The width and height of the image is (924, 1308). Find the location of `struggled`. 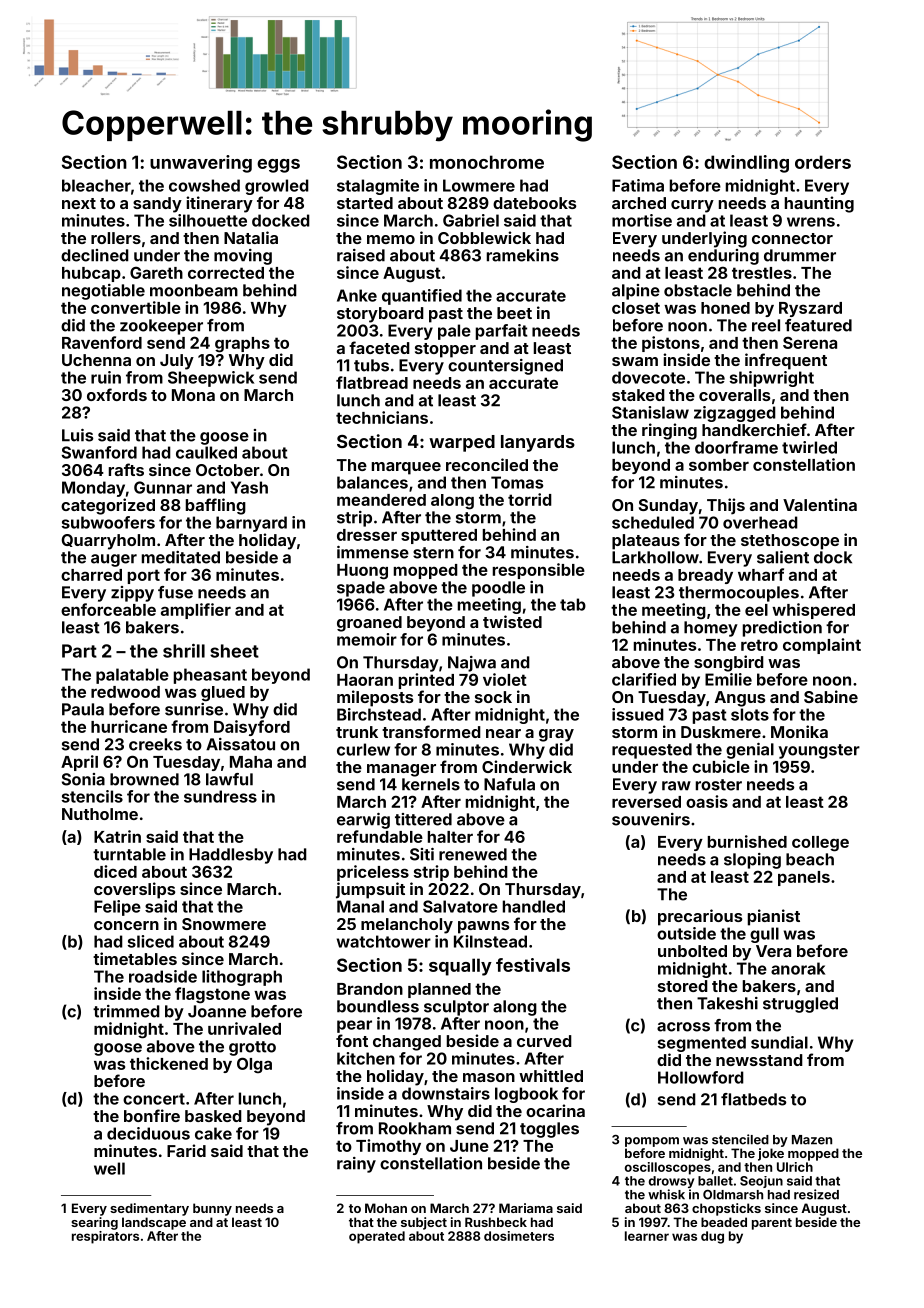

struggled is located at coordinates (800, 1005).
